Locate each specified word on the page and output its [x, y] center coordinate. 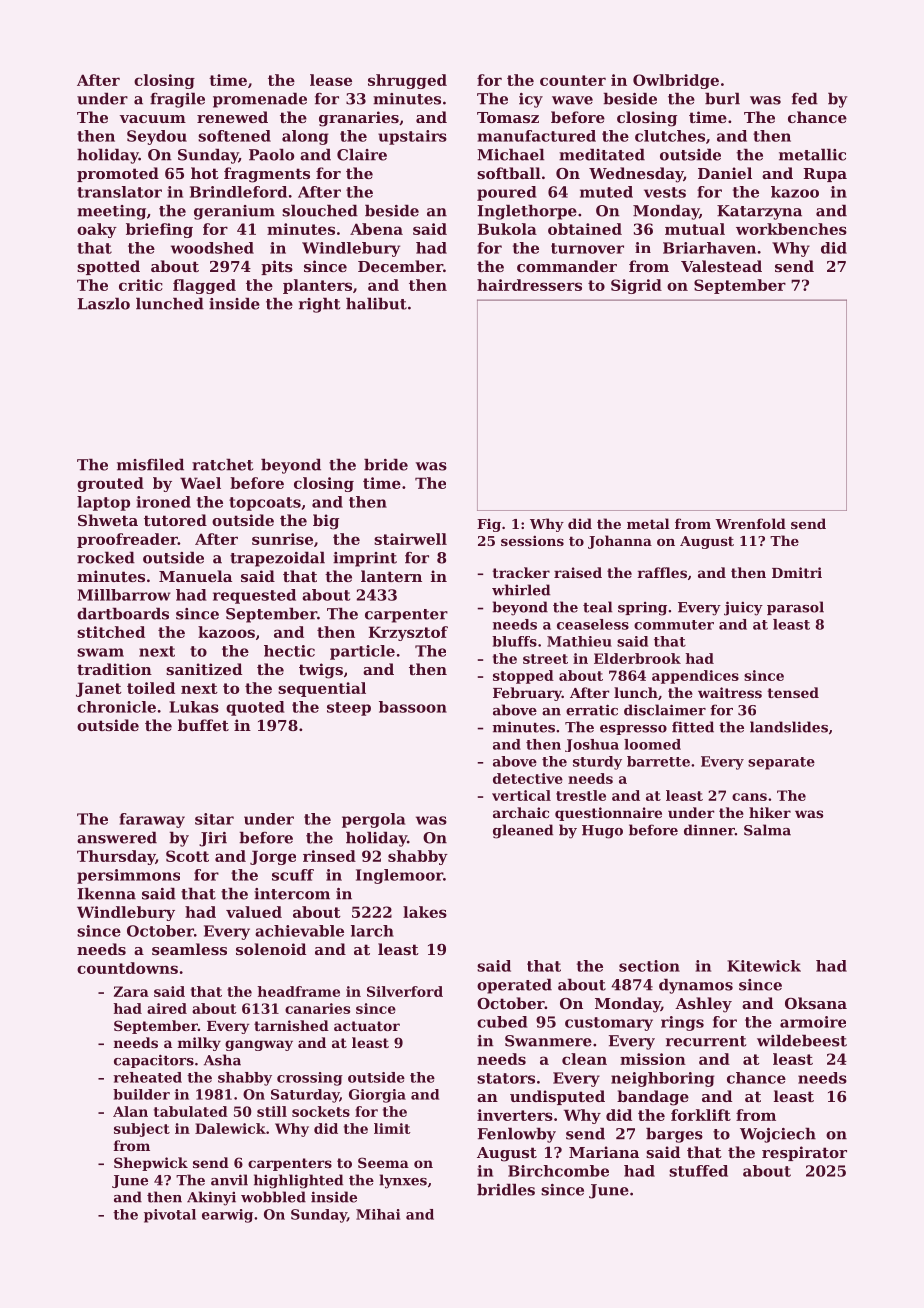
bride [386, 464]
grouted [110, 484]
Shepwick [151, 1164]
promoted [118, 174]
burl [722, 98]
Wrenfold [750, 523]
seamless [189, 949]
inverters [515, 1115]
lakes [425, 912]
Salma [767, 830]
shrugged [407, 81]
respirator [804, 1153]
